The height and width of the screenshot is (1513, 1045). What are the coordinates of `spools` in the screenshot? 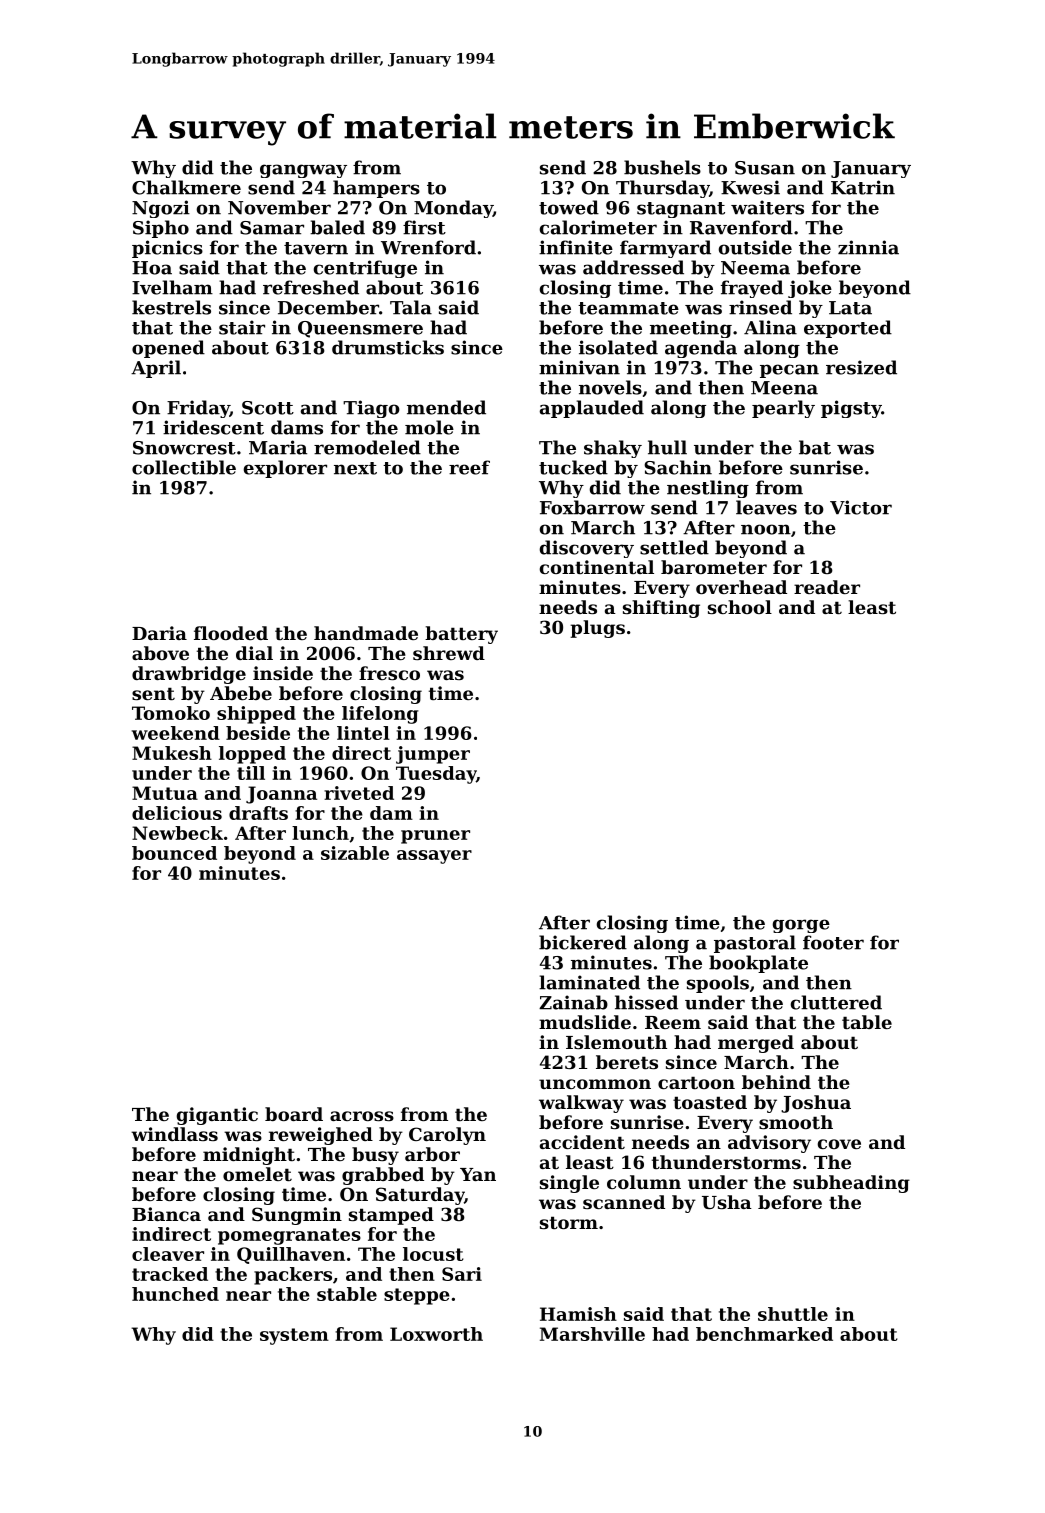 It's located at (718, 984).
